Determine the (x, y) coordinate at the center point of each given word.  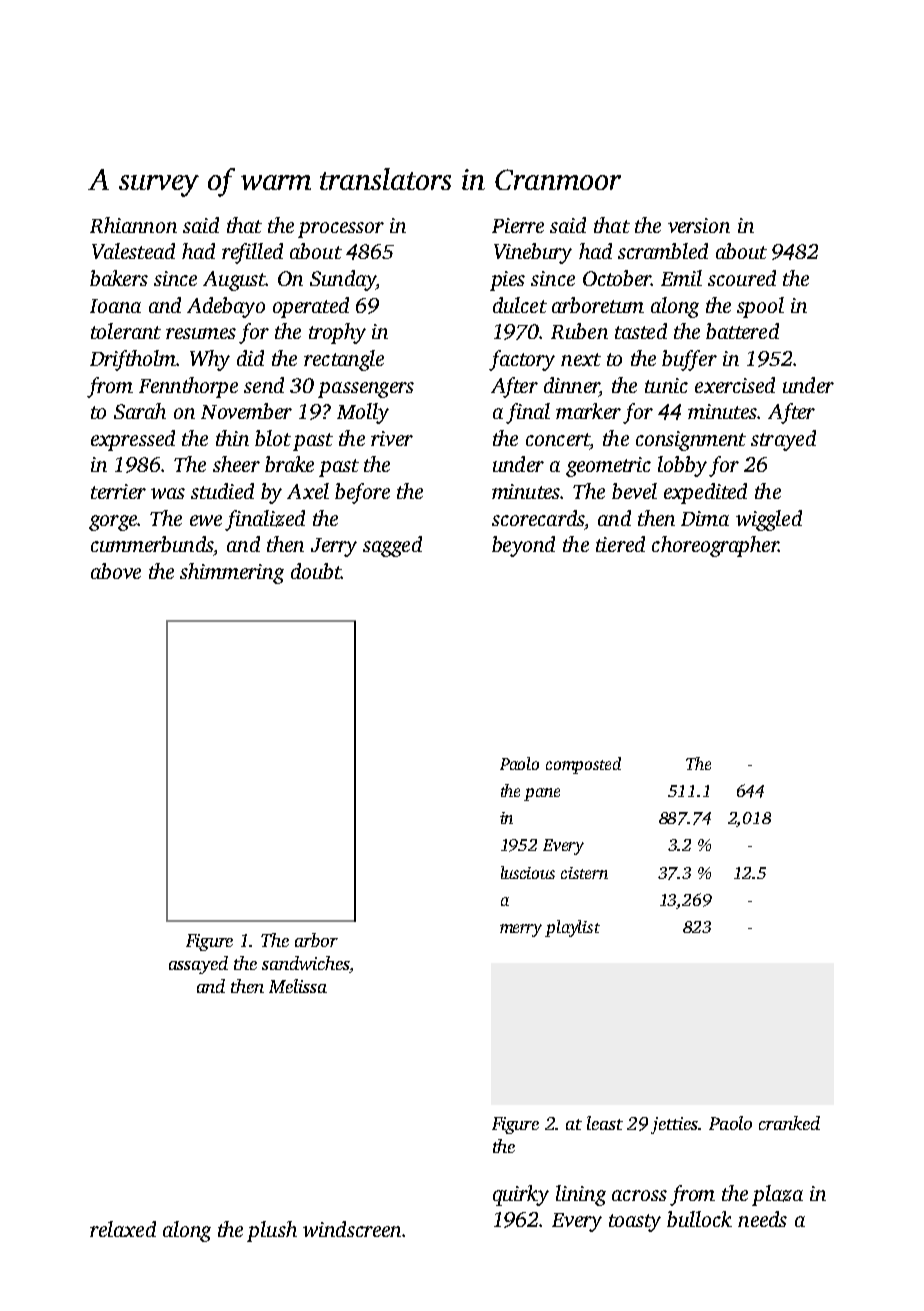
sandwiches (305, 963)
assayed (198, 965)
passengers (366, 390)
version (699, 225)
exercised (735, 385)
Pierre (518, 225)
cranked (789, 1123)
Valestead (133, 251)
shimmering (232, 573)
